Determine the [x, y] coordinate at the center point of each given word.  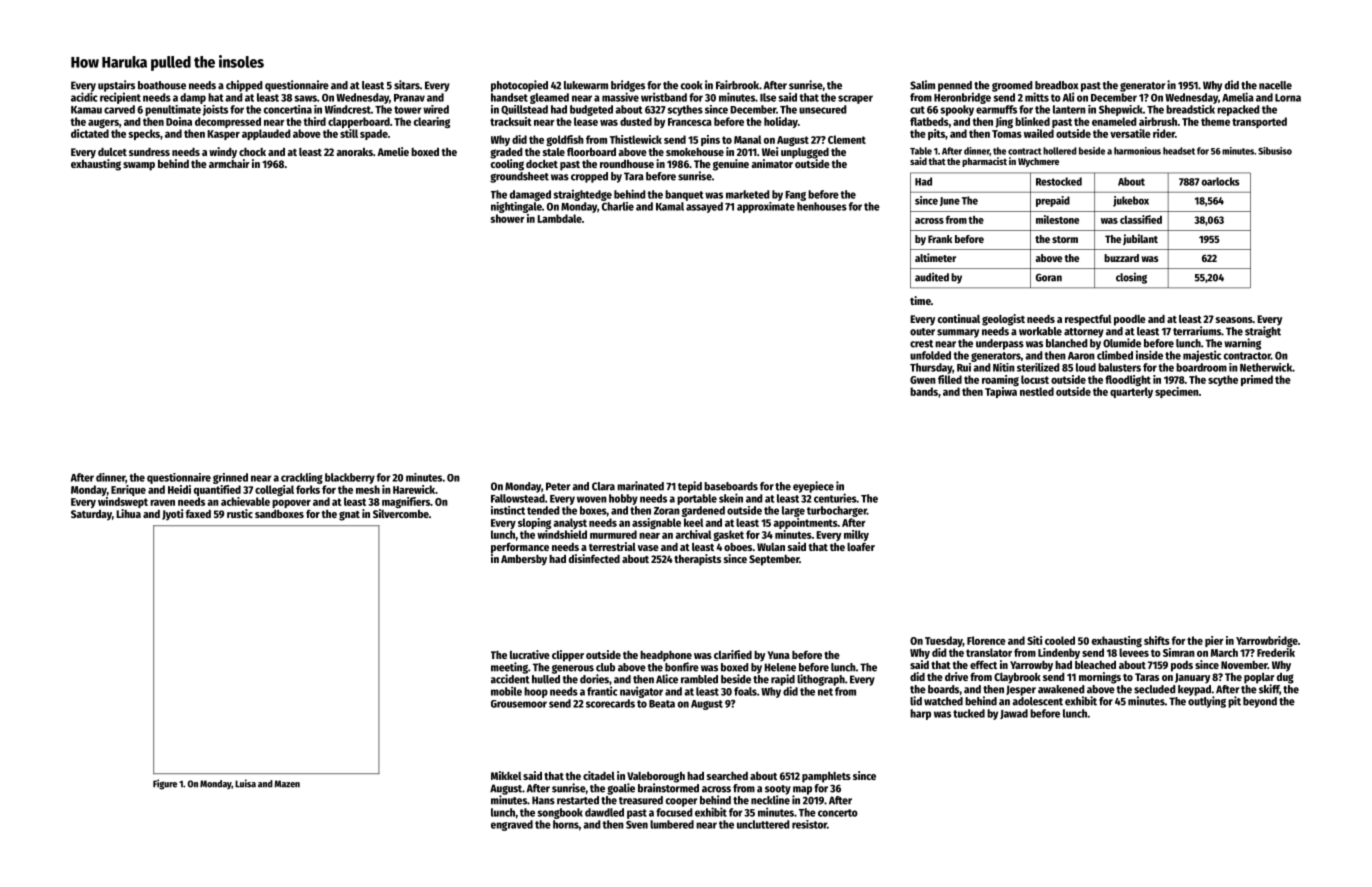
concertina [288, 109]
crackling [302, 478]
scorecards [610, 703]
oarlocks [1221, 181]
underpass [1000, 344]
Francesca [690, 122]
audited [932, 277]
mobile [506, 691]
